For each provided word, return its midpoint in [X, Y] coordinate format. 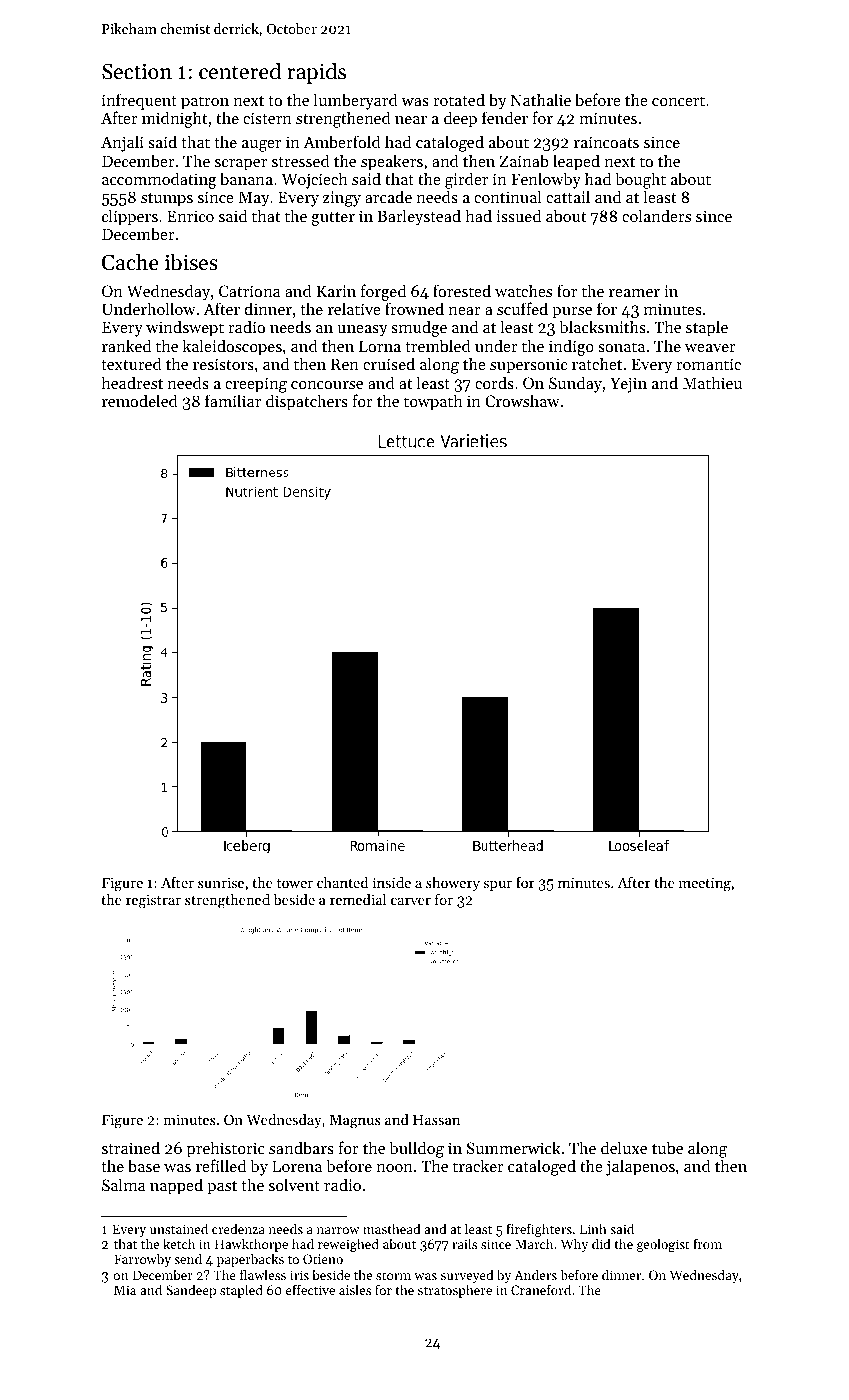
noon [394, 1168]
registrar [153, 901]
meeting [705, 884]
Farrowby [142, 1260]
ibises [191, 262]
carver [411, 901]
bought [641, 180]
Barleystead [419, 217]
